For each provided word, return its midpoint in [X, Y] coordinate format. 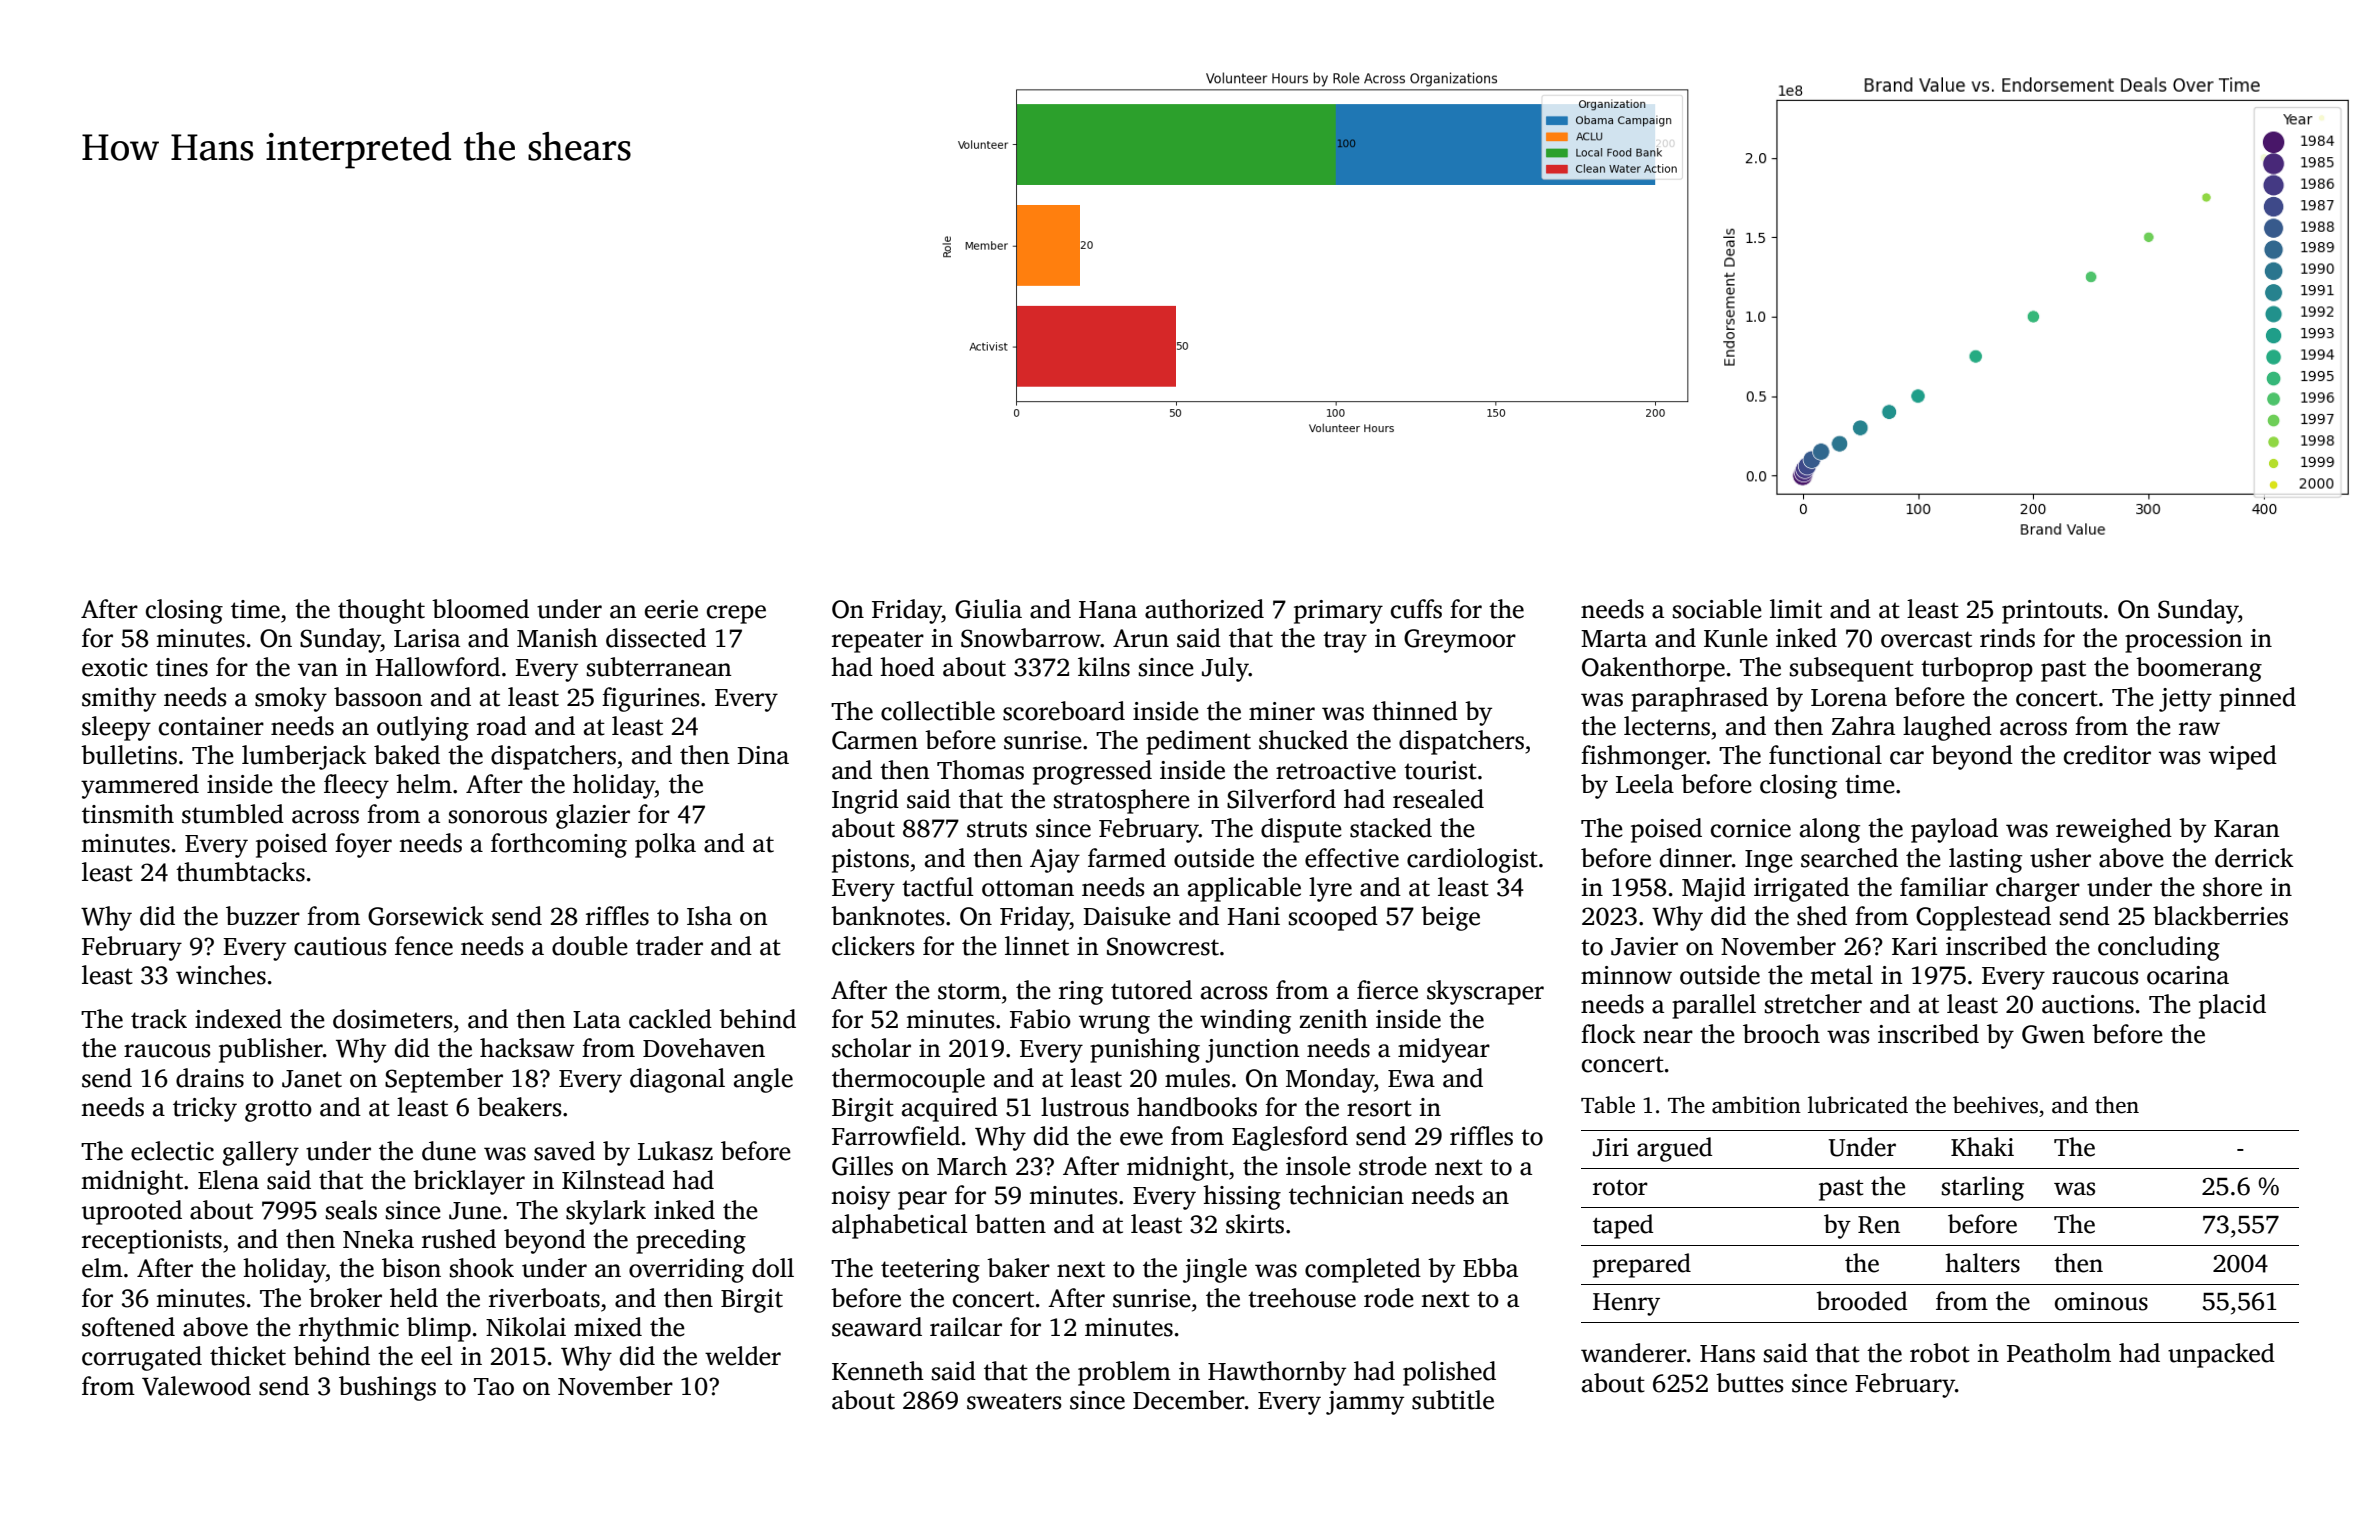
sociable [1717, 609]
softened [128, 1327]
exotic [115, 667]
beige [1450, 918]
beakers [519, 1107]
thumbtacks [240, 872]
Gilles [862, 1166]
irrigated [1801, 889]
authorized [1204, 609]
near [1668, 1037]
